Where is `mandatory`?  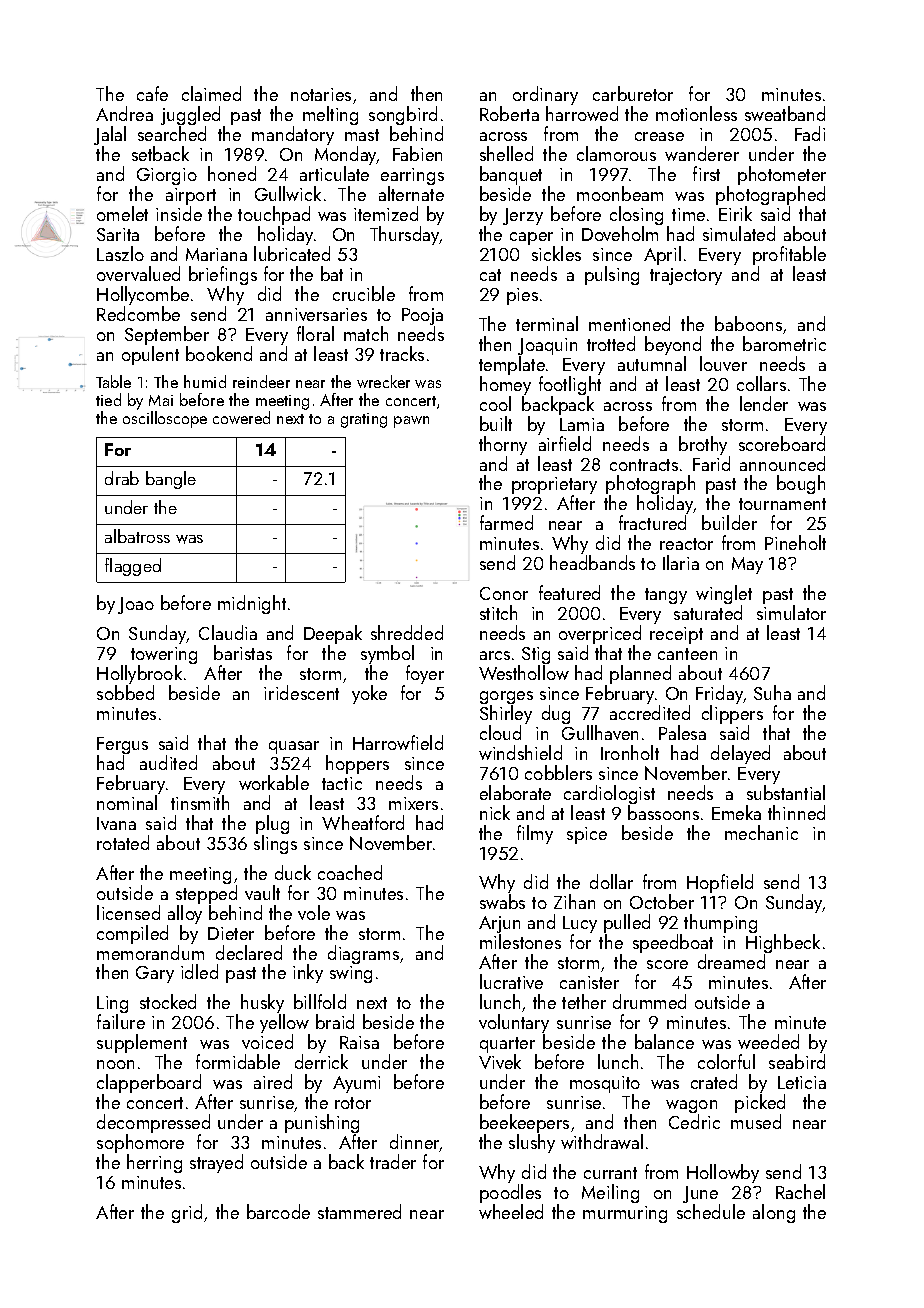
mandatory is located at coordinates (293, 135).
